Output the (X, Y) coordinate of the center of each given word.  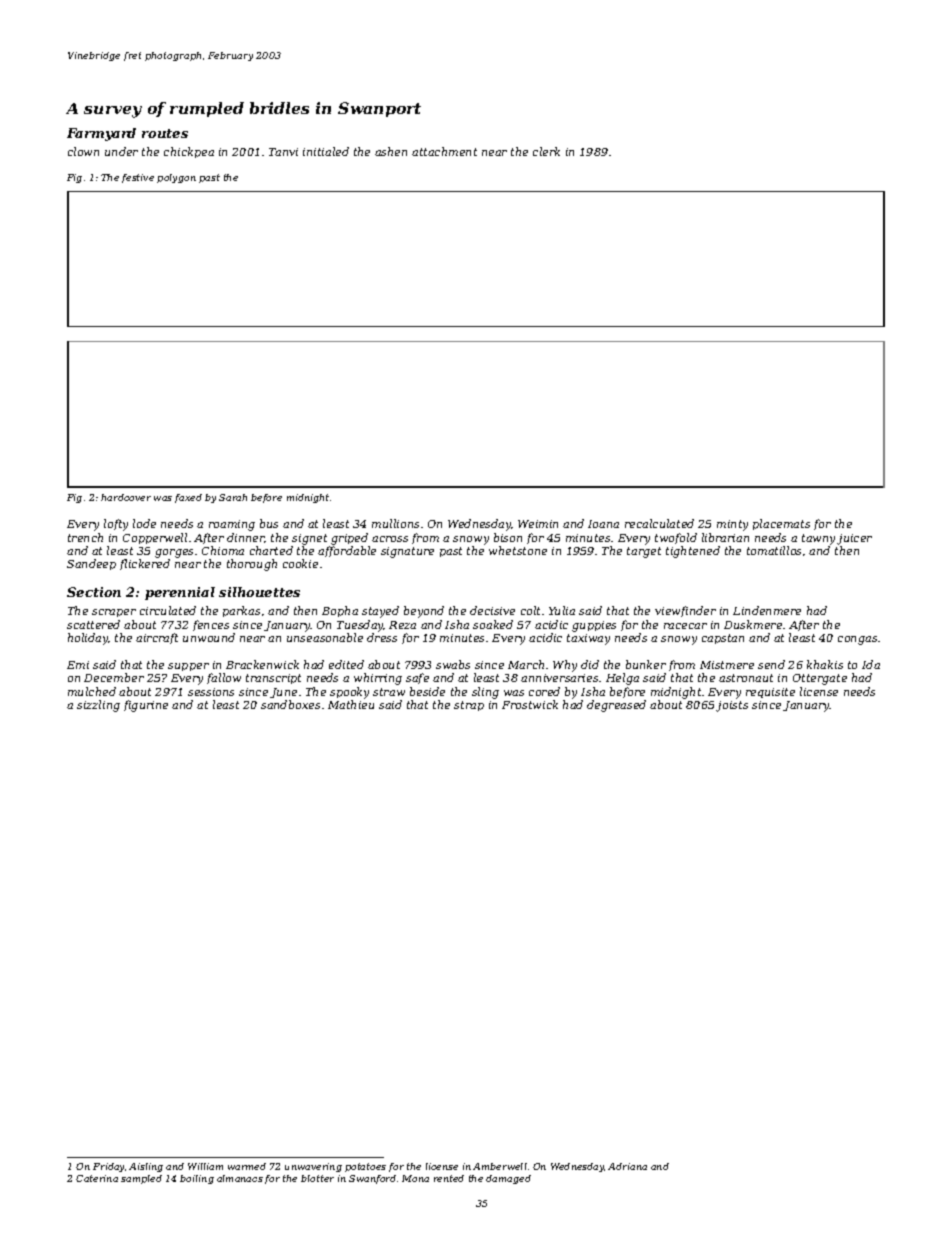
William (205, 1166)
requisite (770, 693)
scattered (93, 624)
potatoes (365, 1167)
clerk (546, 151)
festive (138, 178)
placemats (781, 524)
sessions (211, 692)
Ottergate (820, 679)
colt (530, 610)
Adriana (627, 1166)
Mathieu (351, 704)
